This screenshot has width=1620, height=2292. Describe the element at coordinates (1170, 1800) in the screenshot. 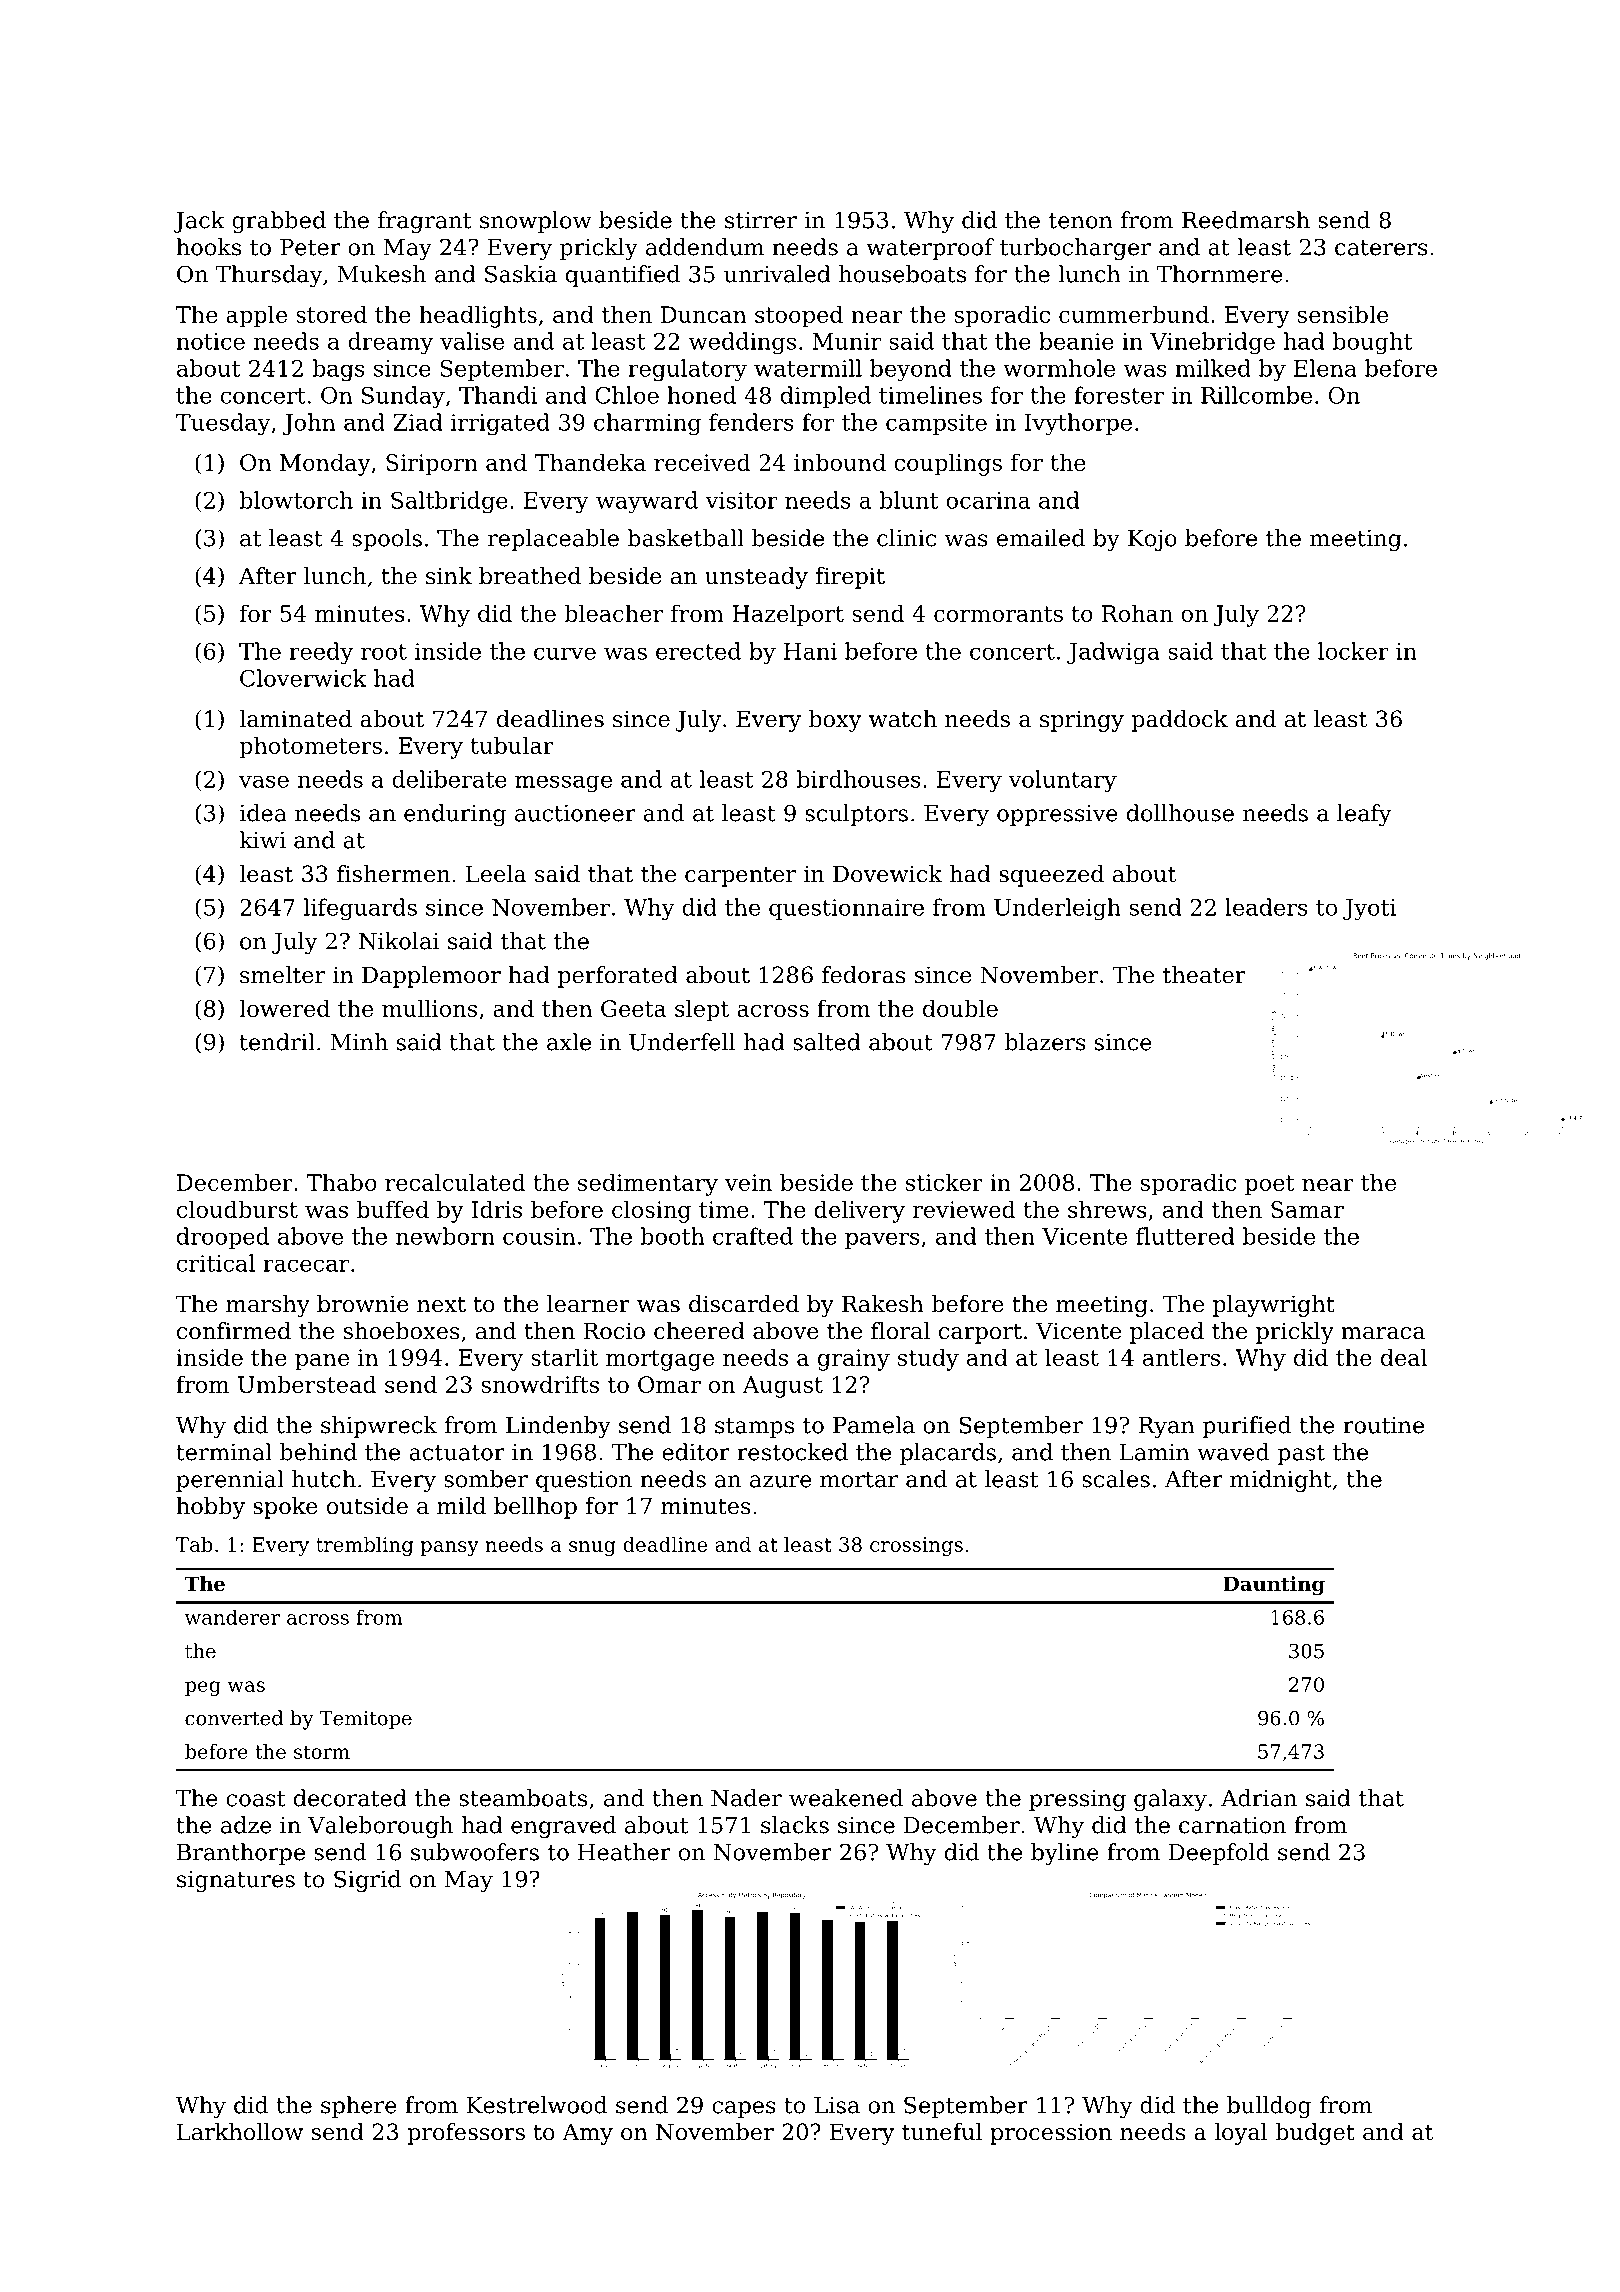

I see `galaxy` at that location.
